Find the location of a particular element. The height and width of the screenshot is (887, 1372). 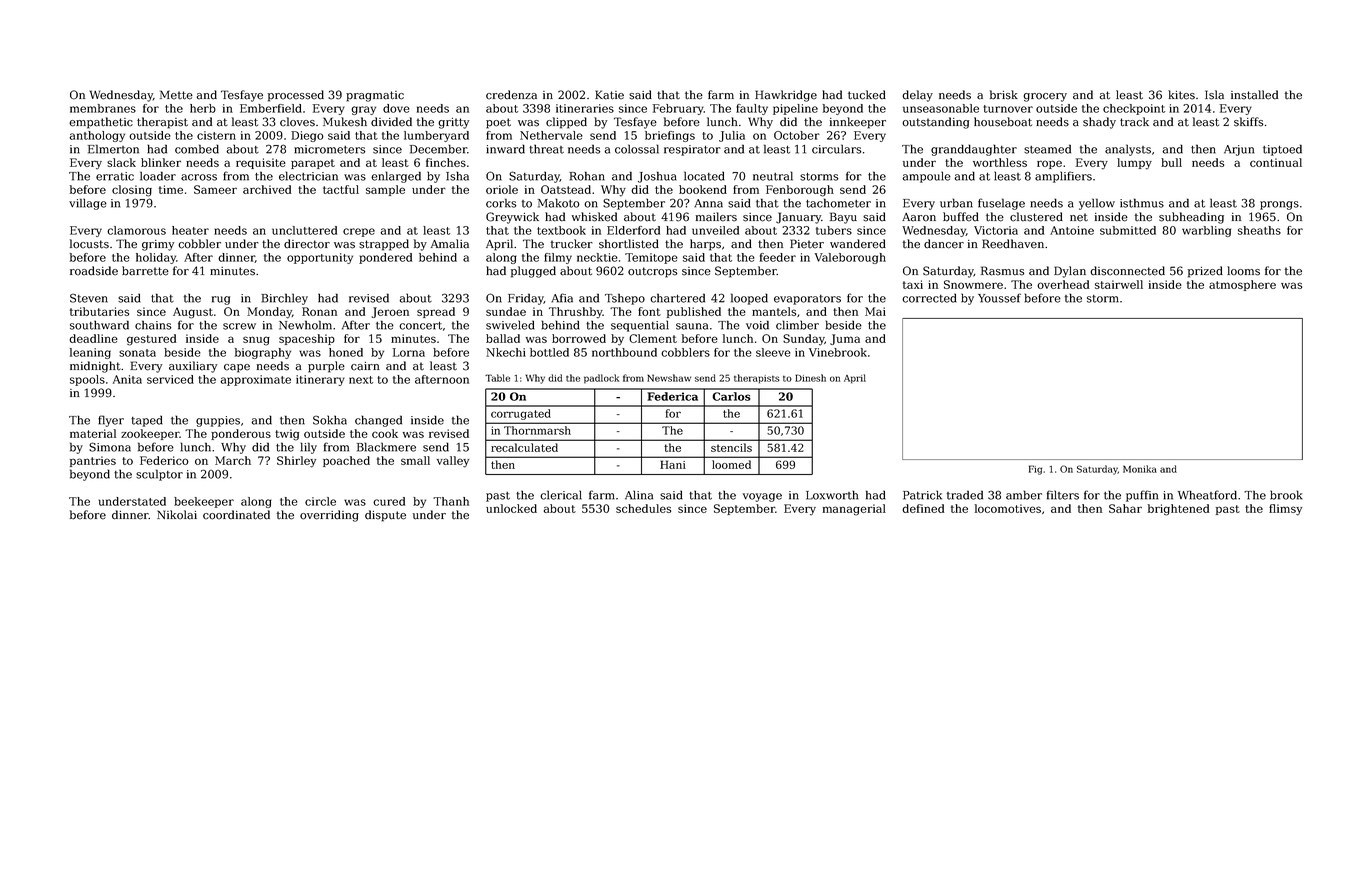

brisk is located at coordinates (1004, 95).
